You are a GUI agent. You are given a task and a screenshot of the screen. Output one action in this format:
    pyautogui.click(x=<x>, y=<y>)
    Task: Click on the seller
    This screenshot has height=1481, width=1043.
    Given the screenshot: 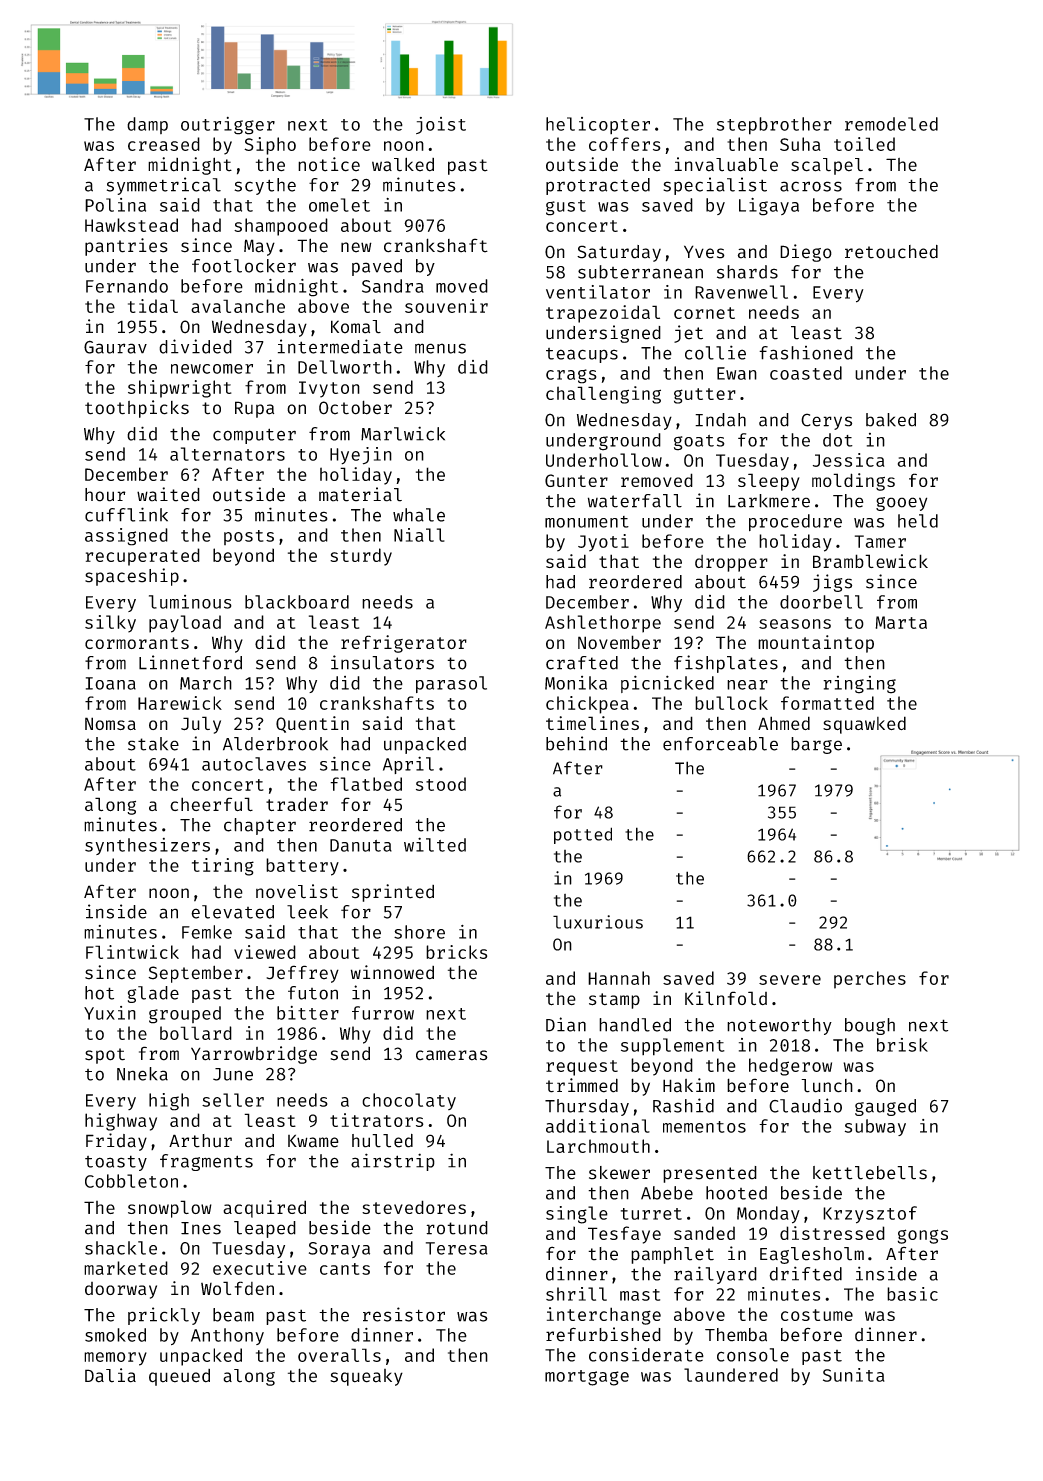 What is the action you would take?
    pyautogui.click(x=233, y=1100)
